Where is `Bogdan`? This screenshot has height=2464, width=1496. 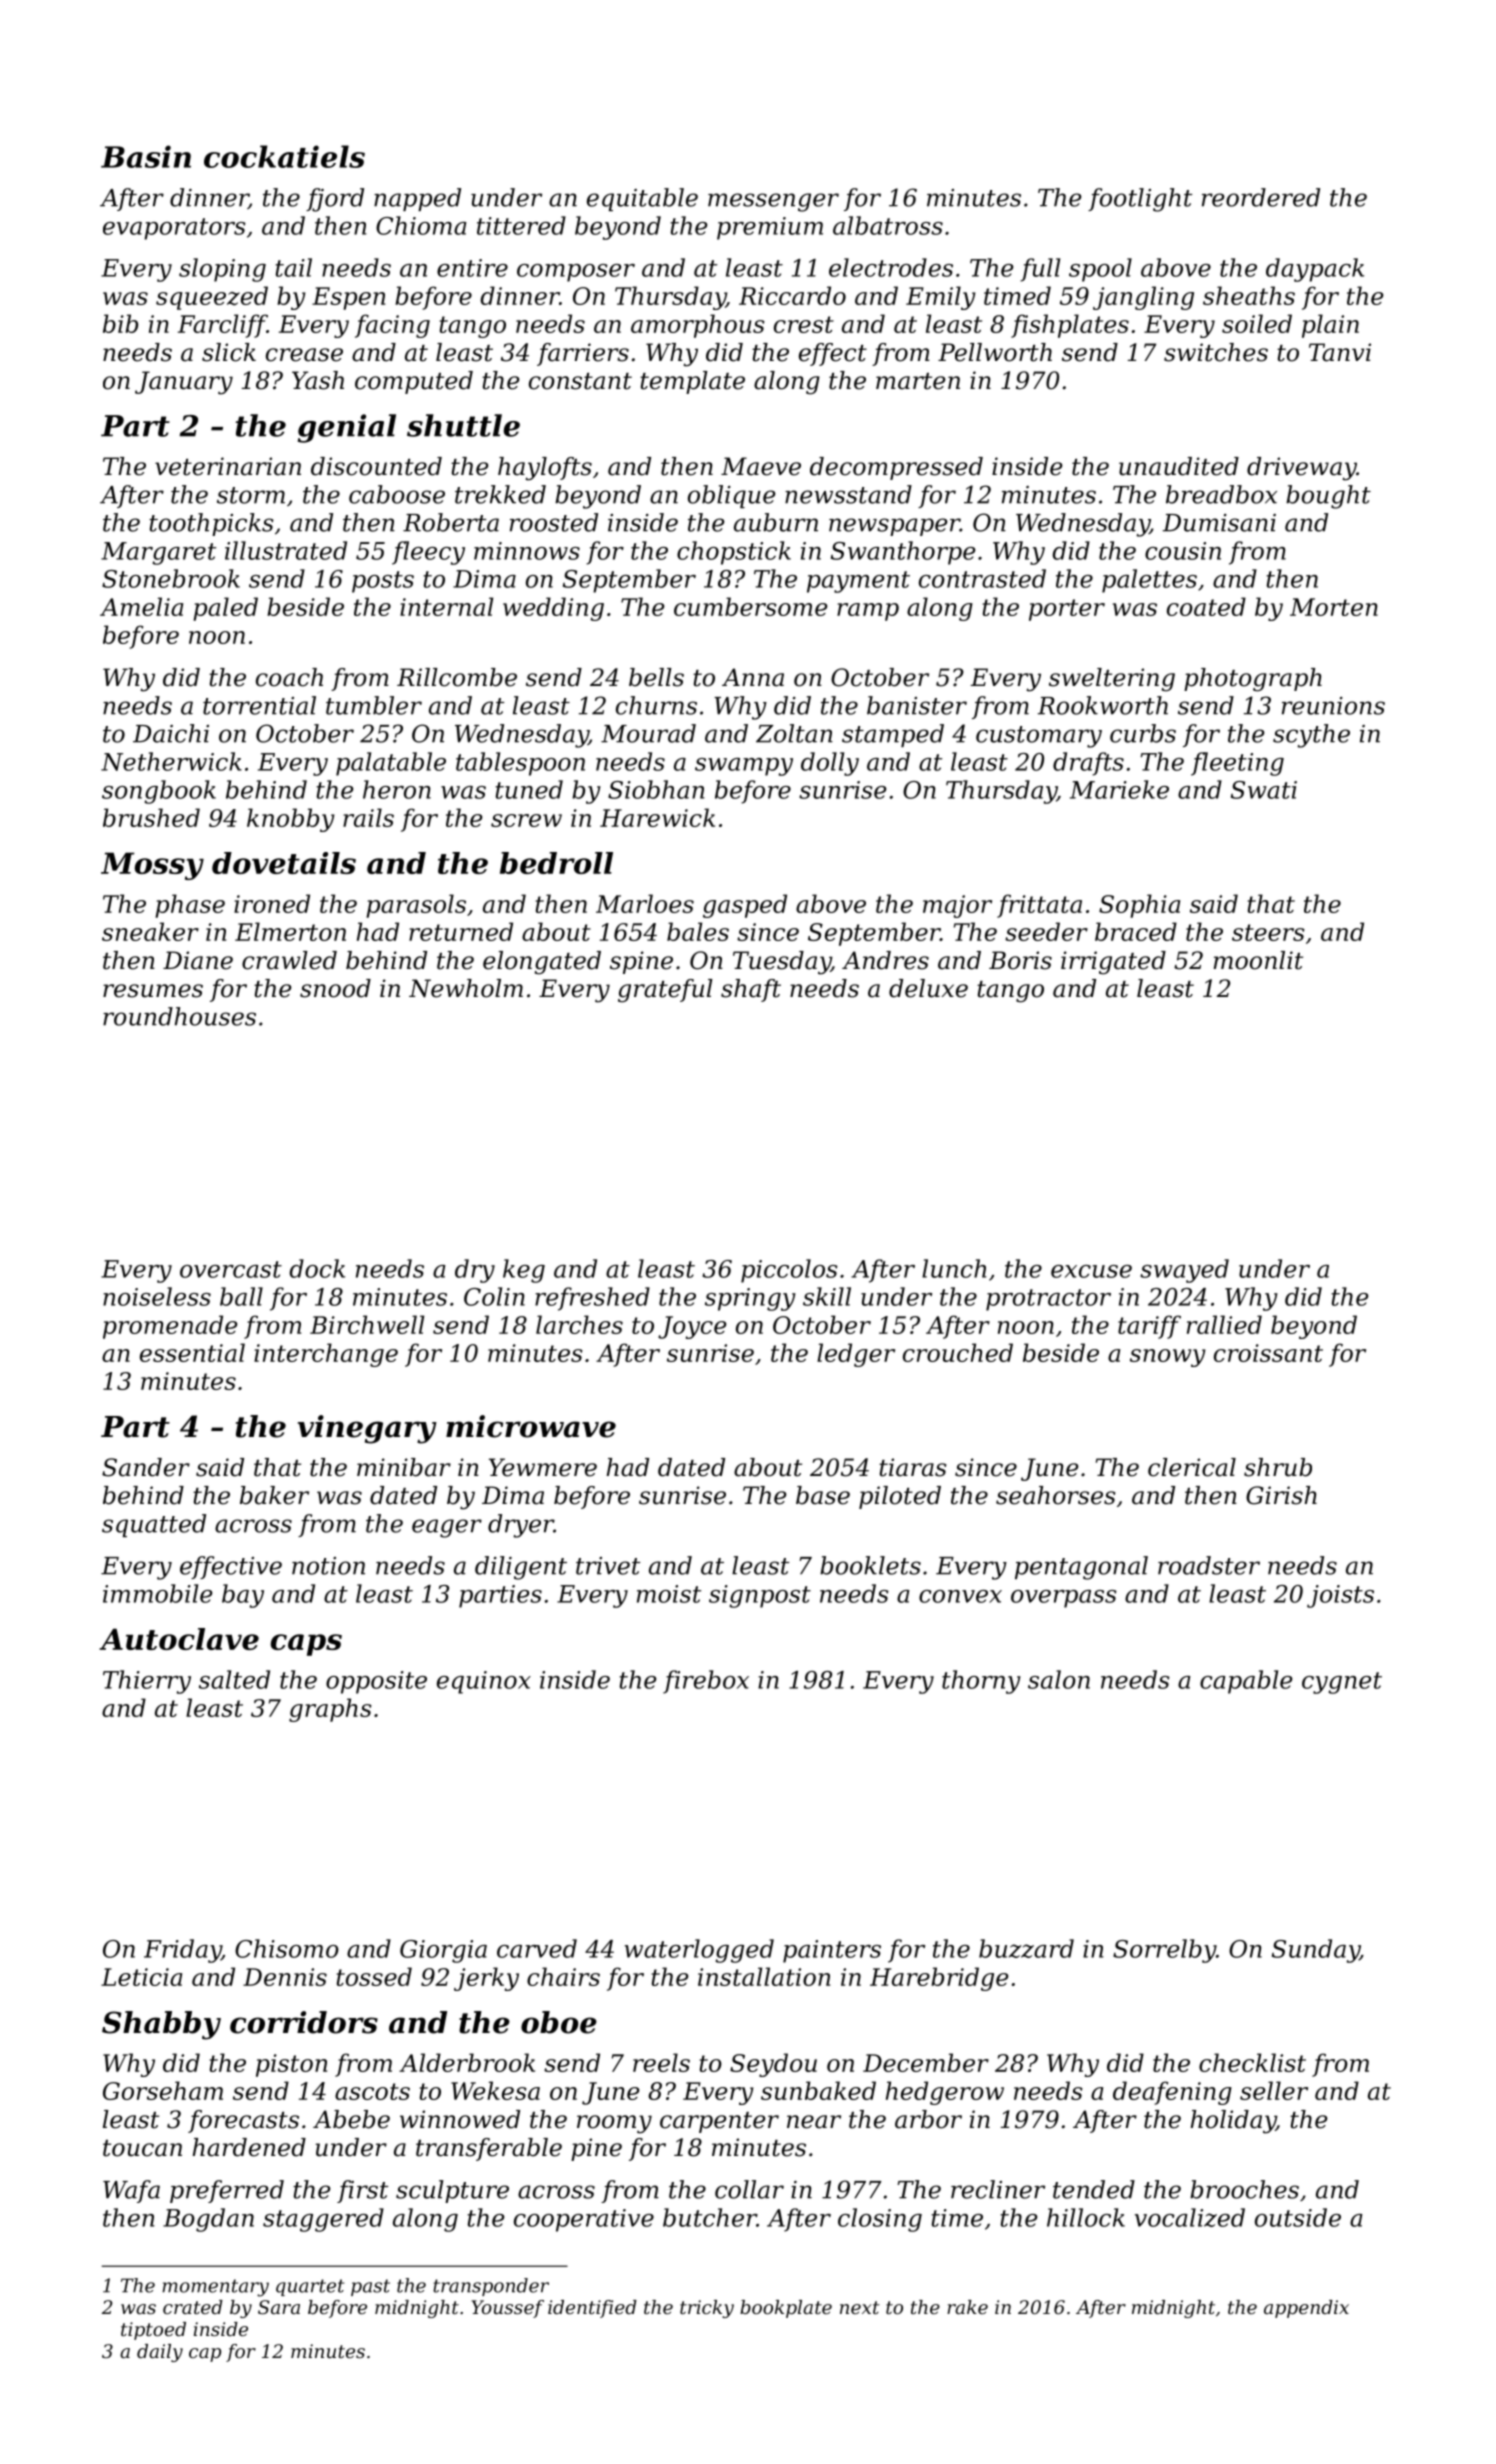 Bogdan is located at coordinates (208, 2220).
